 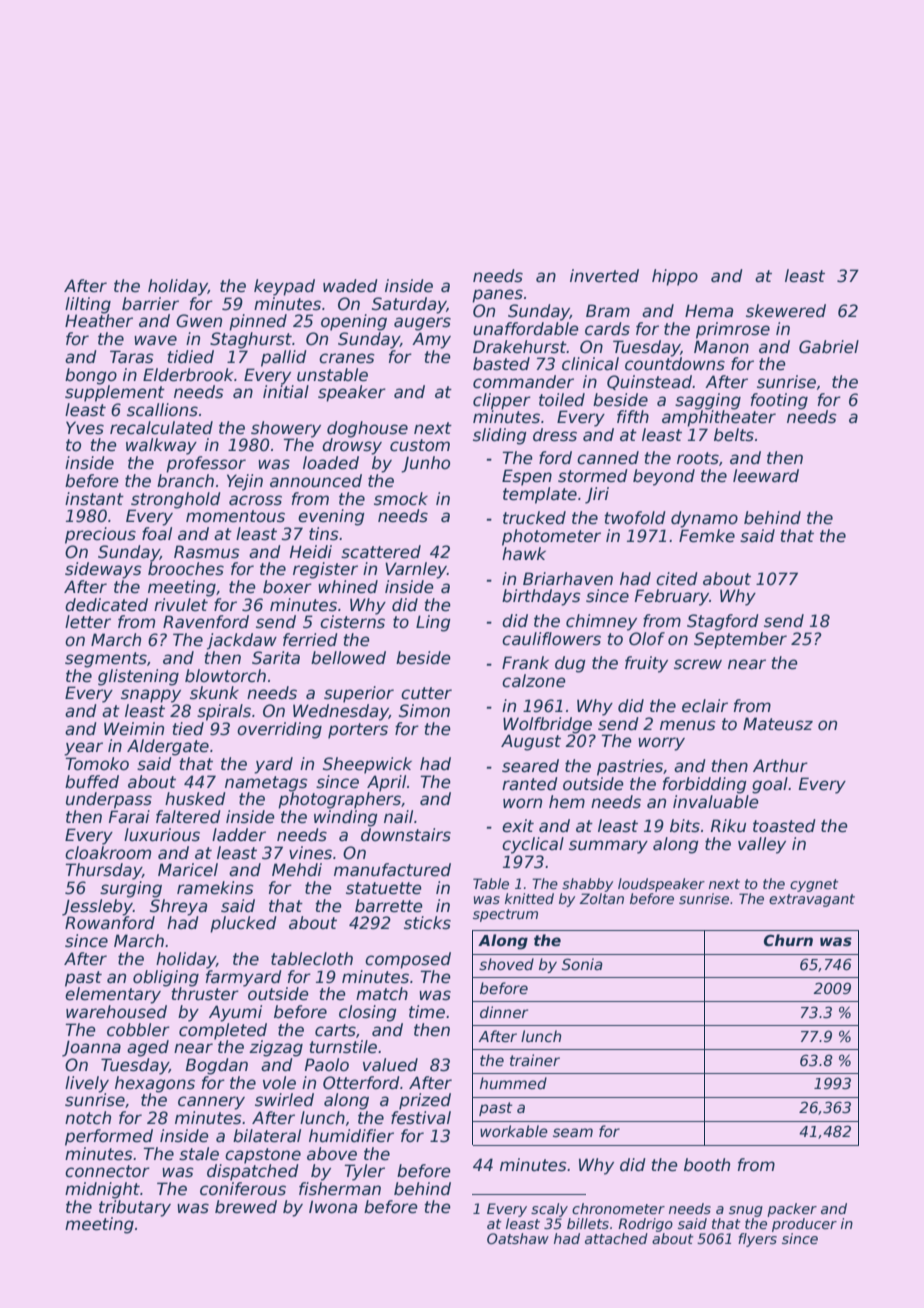 What do you see at coordinates (350, 286) in the image?
I see `waded` at bounding box center [350, 286].
